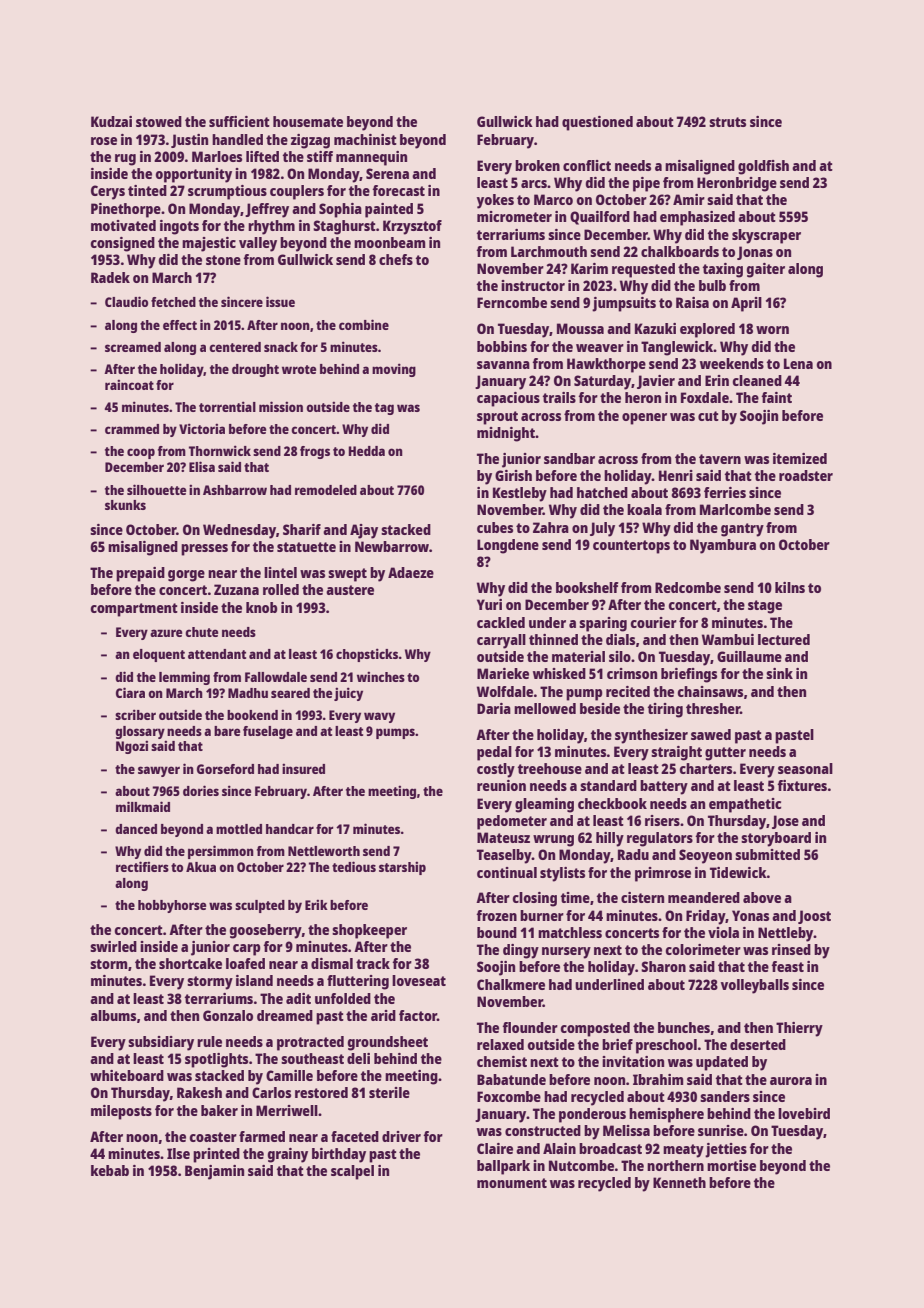 The image size is (924, 1308). What do you see at coordinates (679, 1182) in the screenshot?
I see `Kenneth` at bounding box center [679, 1182].
